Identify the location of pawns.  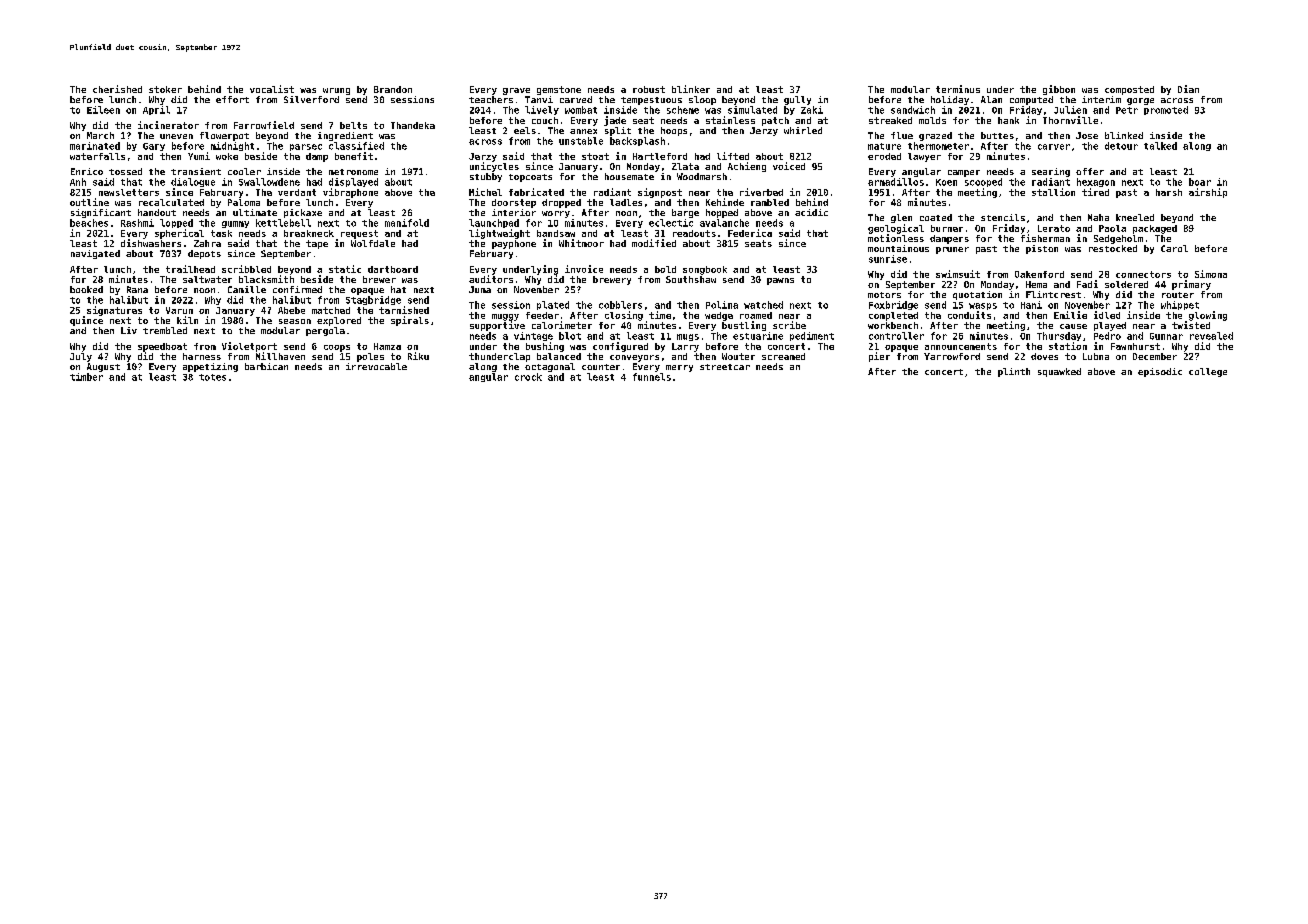
(780, 281).
